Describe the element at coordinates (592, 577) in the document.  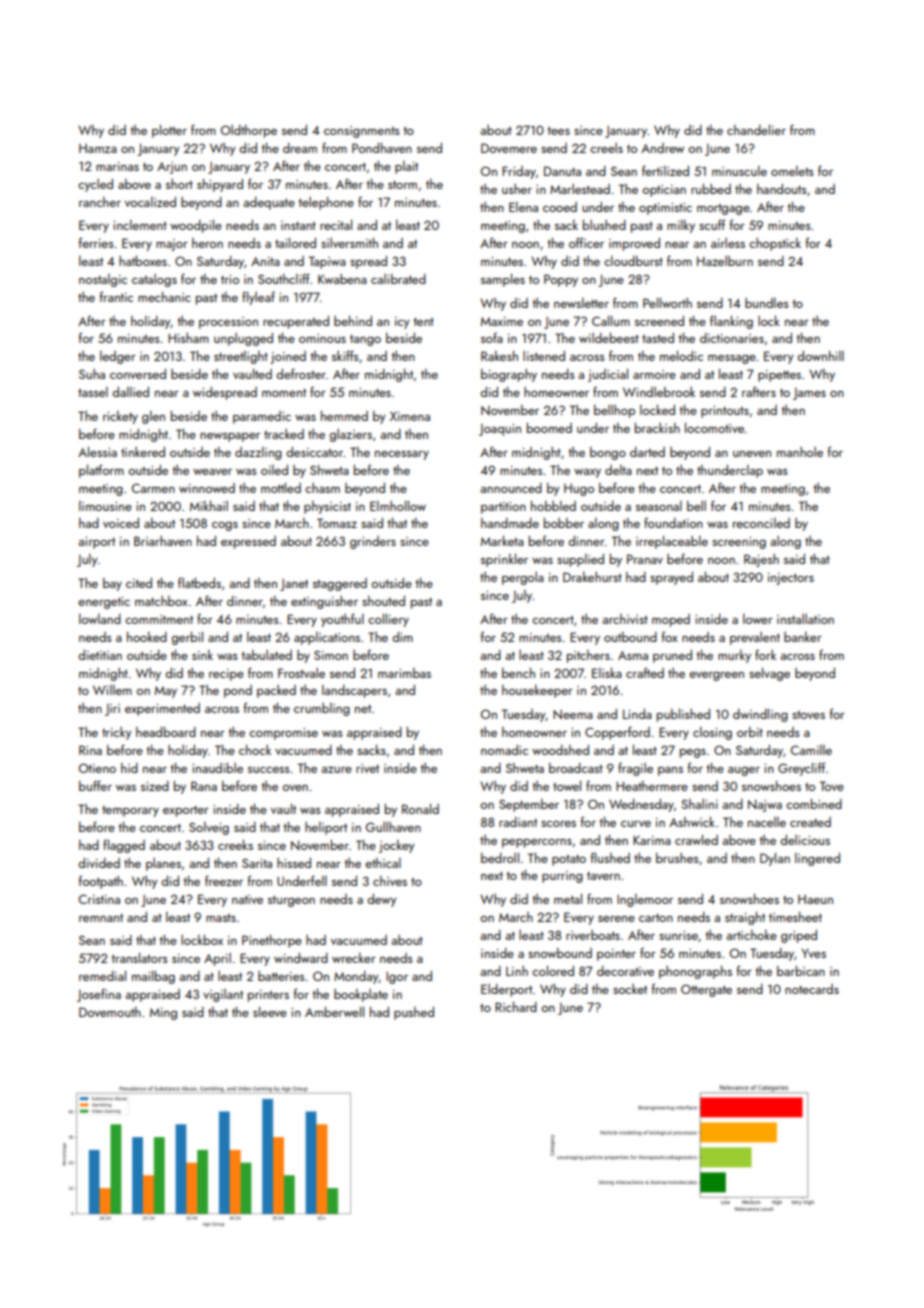
I see `Drakehurst` at that location.
